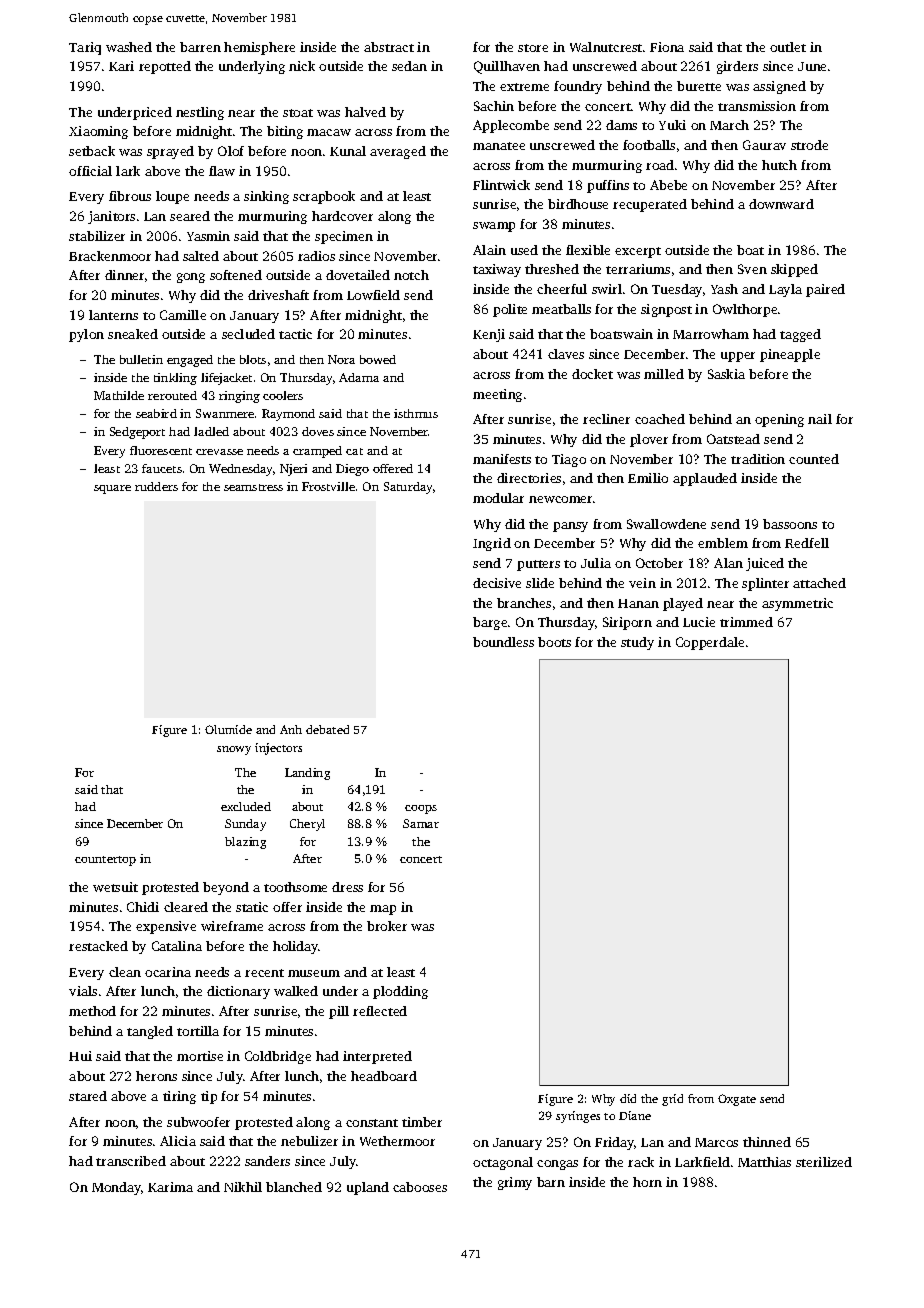 The height and width of the document is (1308, 924). Describe the element at coordinates (245, 825) in the document. I see `Sunday` at that location.
